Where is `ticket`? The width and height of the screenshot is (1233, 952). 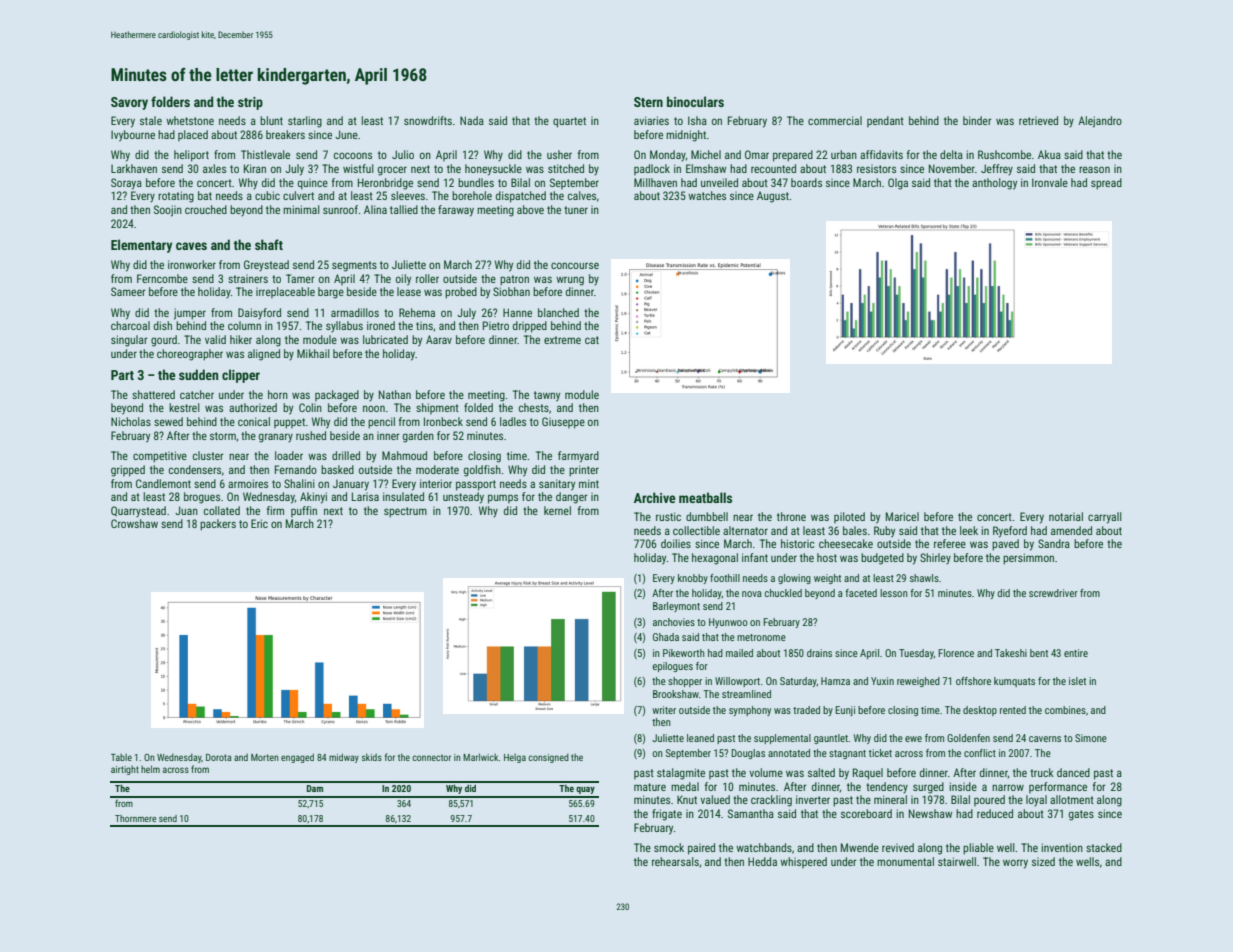
ticket is located at coordinates (880, 753).
